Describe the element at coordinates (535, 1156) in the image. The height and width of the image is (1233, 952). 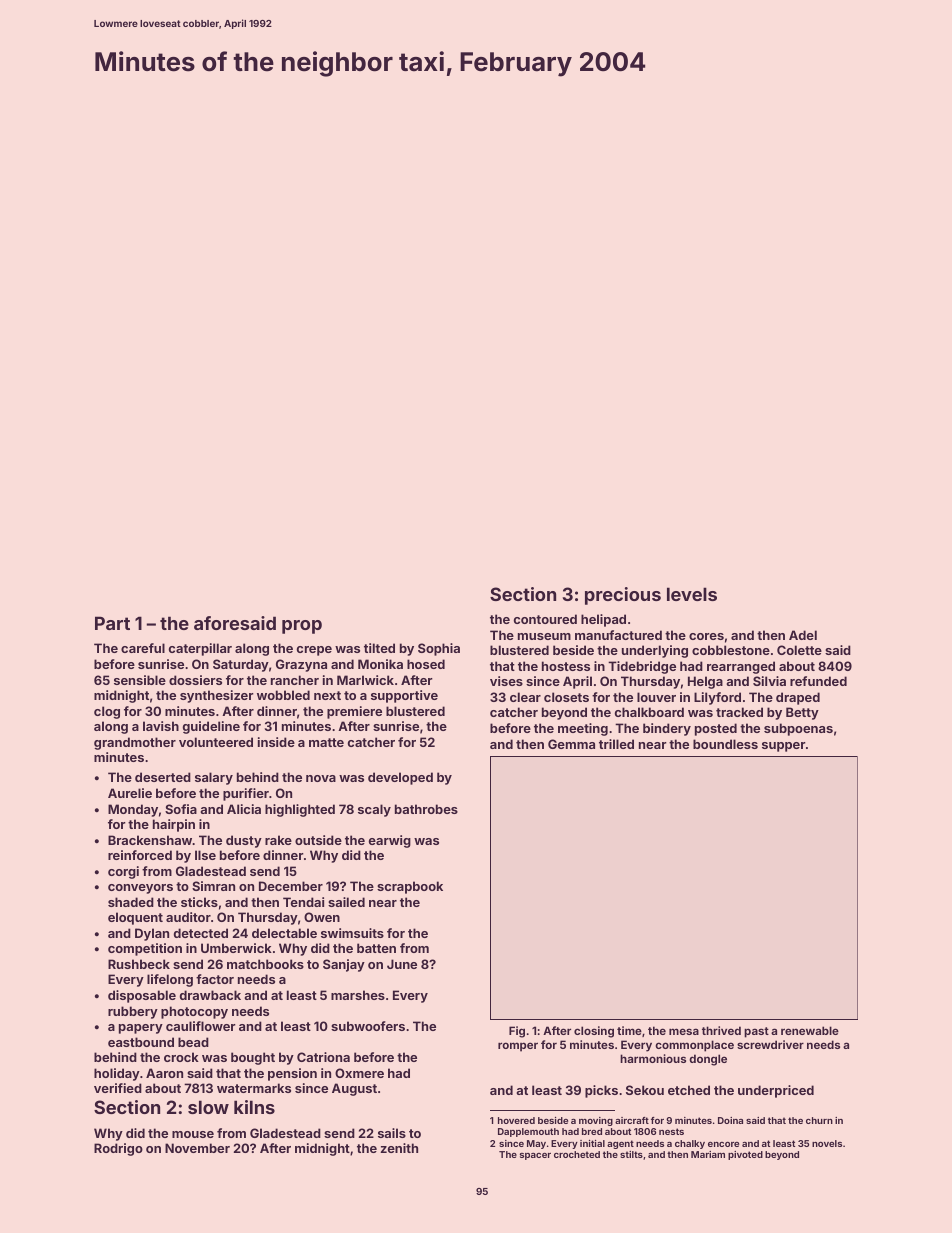
I see `spacer` at that location.
